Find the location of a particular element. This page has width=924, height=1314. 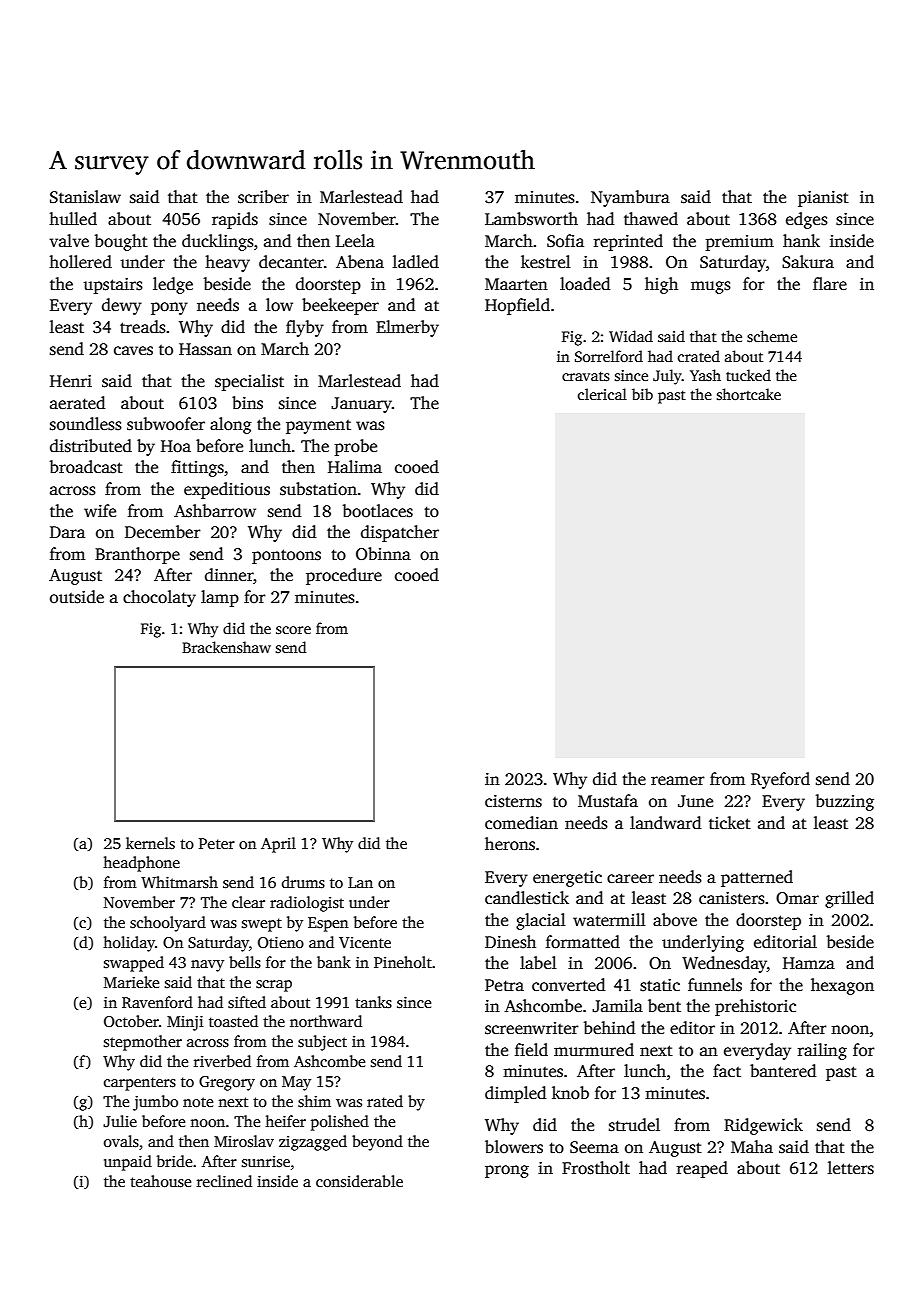

prong is located at coordinates (507, 1171).
